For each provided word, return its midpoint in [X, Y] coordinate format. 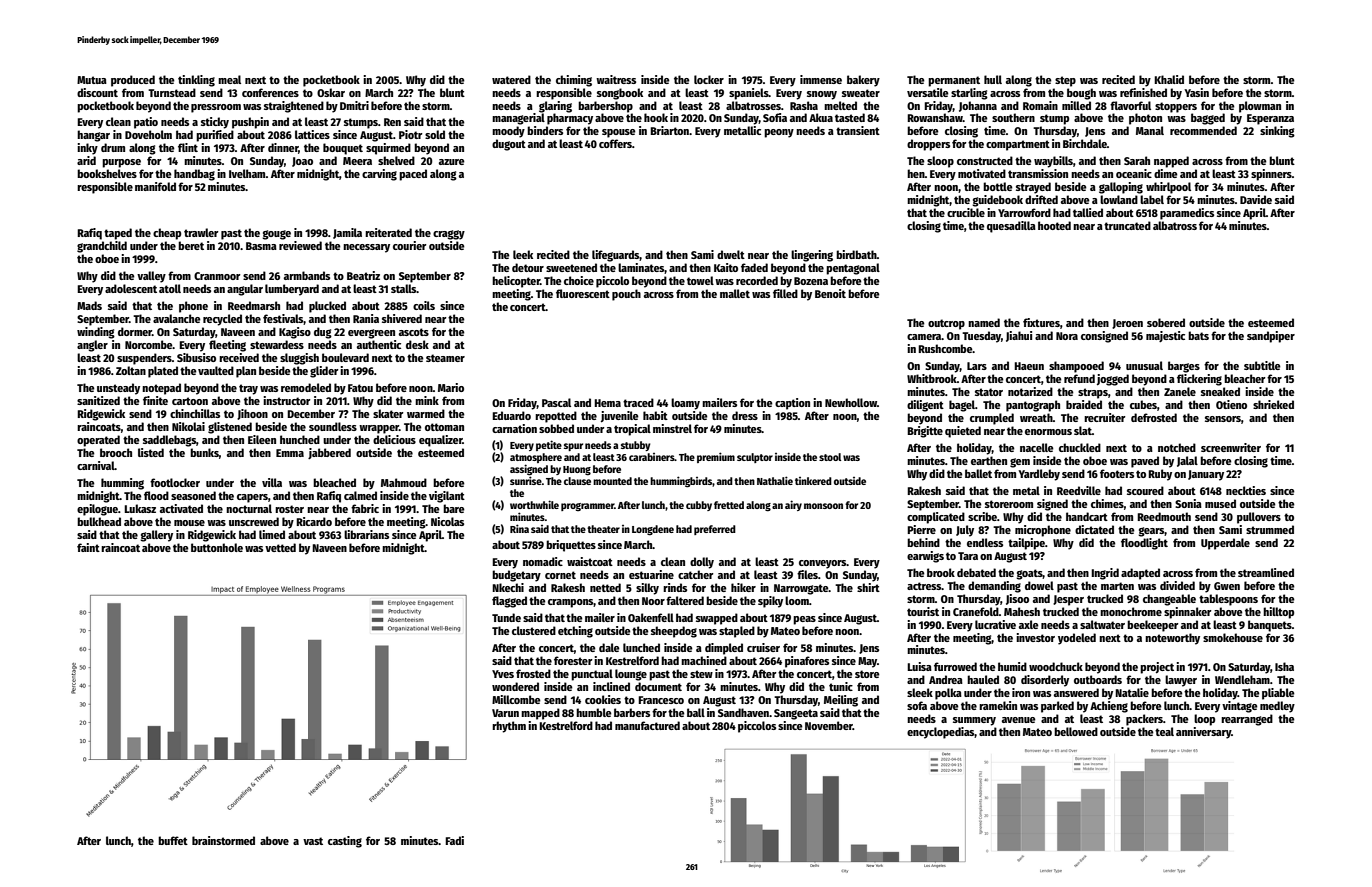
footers [1117, 473]
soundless [333, 426]
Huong [577, 471]
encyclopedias [941, 733]
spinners [1271, 175]
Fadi [454, 840]
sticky [215, 123]
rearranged [1247, 720]
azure [452, 162]
